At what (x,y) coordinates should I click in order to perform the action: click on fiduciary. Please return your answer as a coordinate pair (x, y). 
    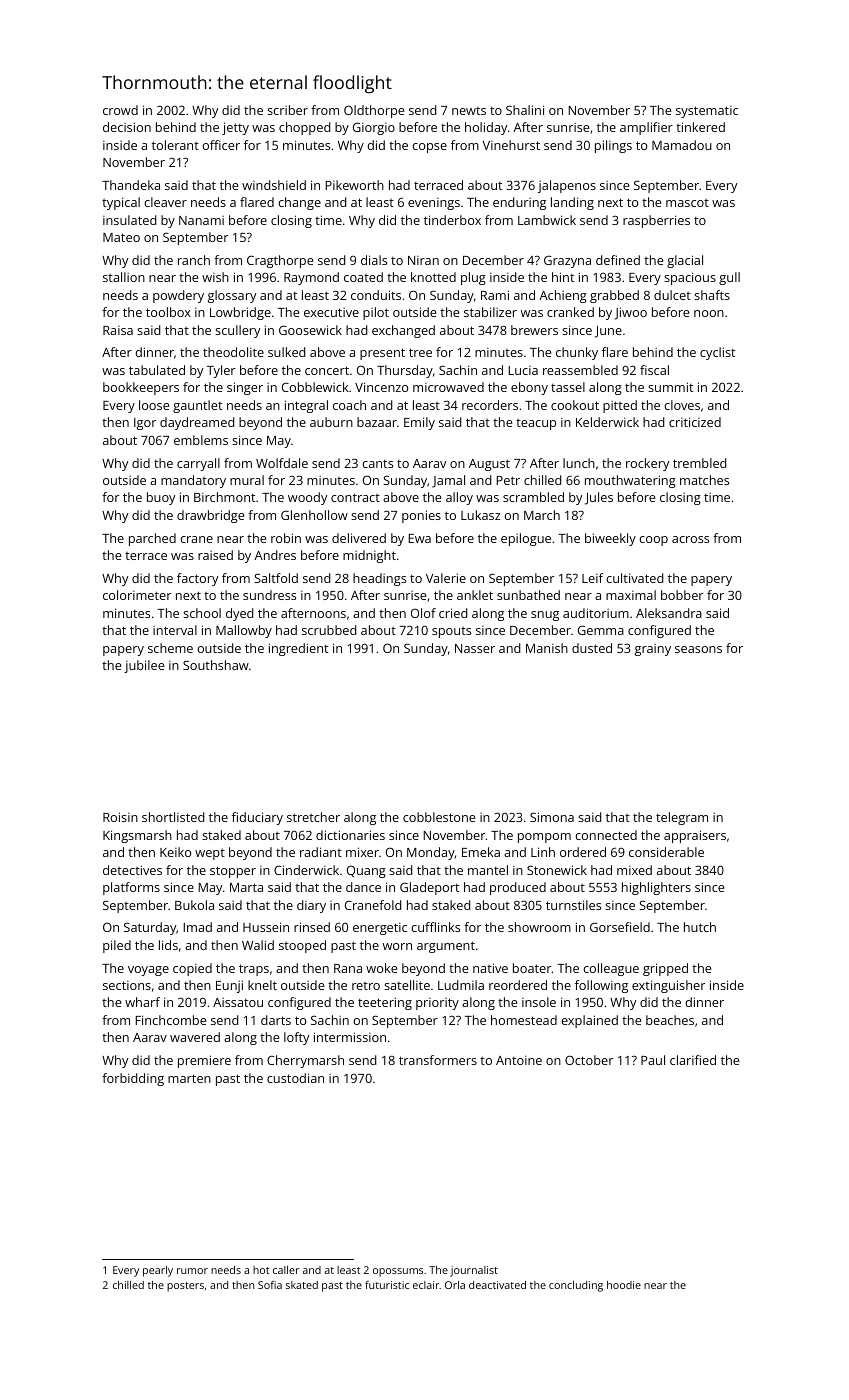
    Looking at the image, I should click on (257, 818).
